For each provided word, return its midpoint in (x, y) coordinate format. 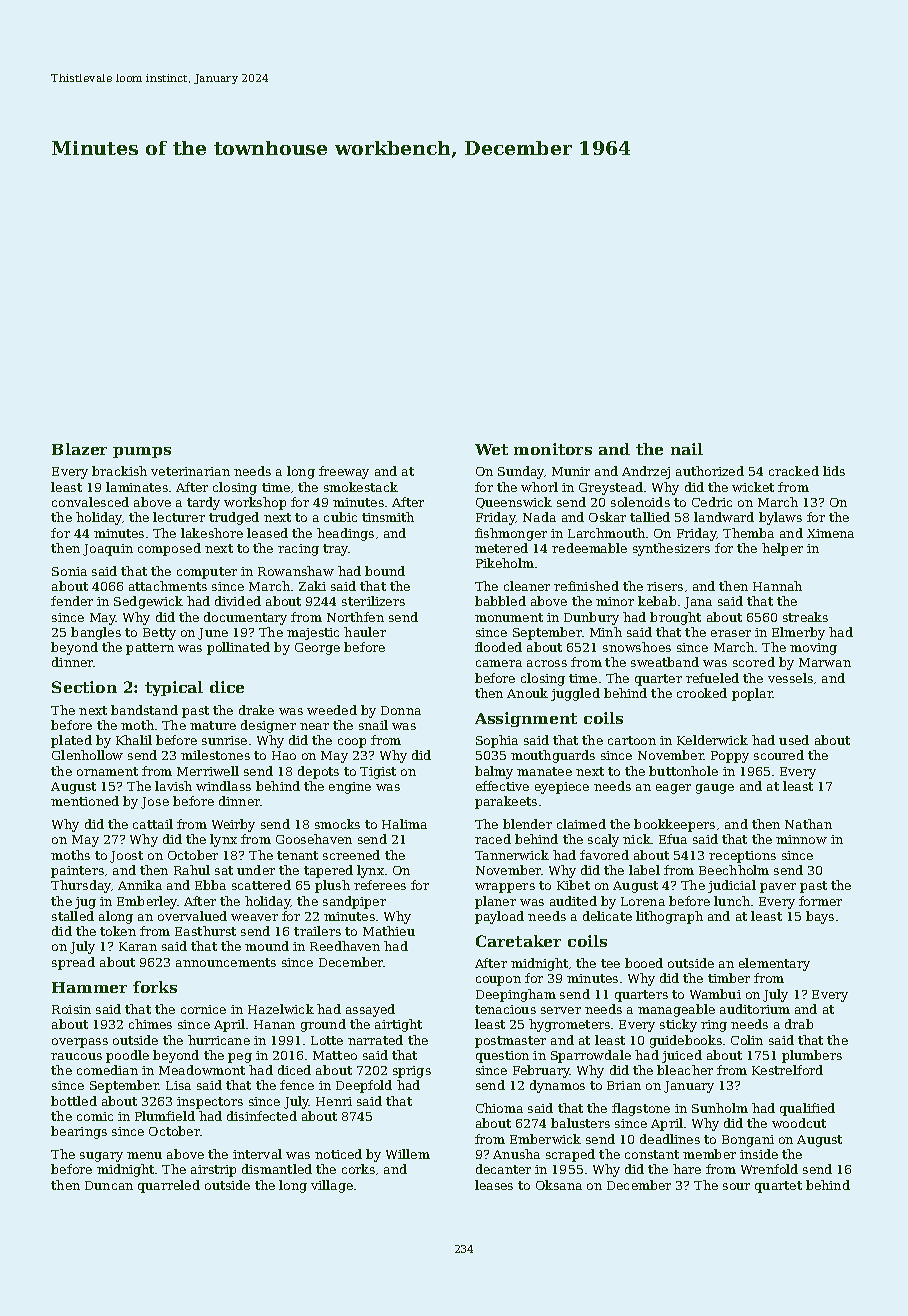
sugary (101, 1157)
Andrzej (646, 472)
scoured (779, 755)
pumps (142, 452)
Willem (408, 1154)
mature (213, 725)
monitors (553, 449)
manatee (544, 771)
